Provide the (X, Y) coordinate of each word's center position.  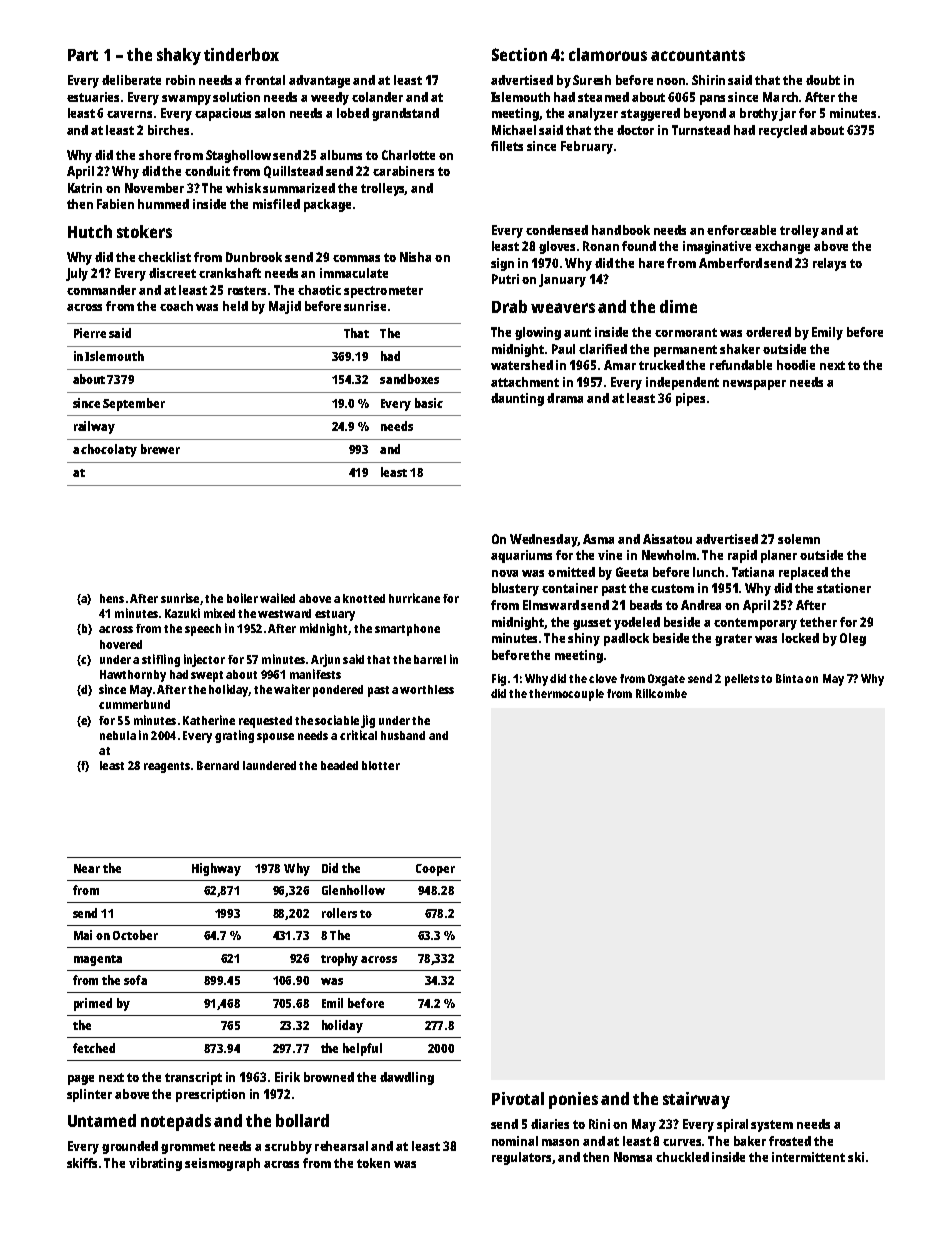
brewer (160, 449)
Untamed (102, 1120)
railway (94, 427)
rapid (742, 556)
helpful (362, 1049)
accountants (698, 55)
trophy (339, 959)
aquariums (521, 556)
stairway (696, 1100)
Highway (216, 869)
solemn (799, 539)
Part (83, 55)
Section (519, 54)
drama (565, 398)
